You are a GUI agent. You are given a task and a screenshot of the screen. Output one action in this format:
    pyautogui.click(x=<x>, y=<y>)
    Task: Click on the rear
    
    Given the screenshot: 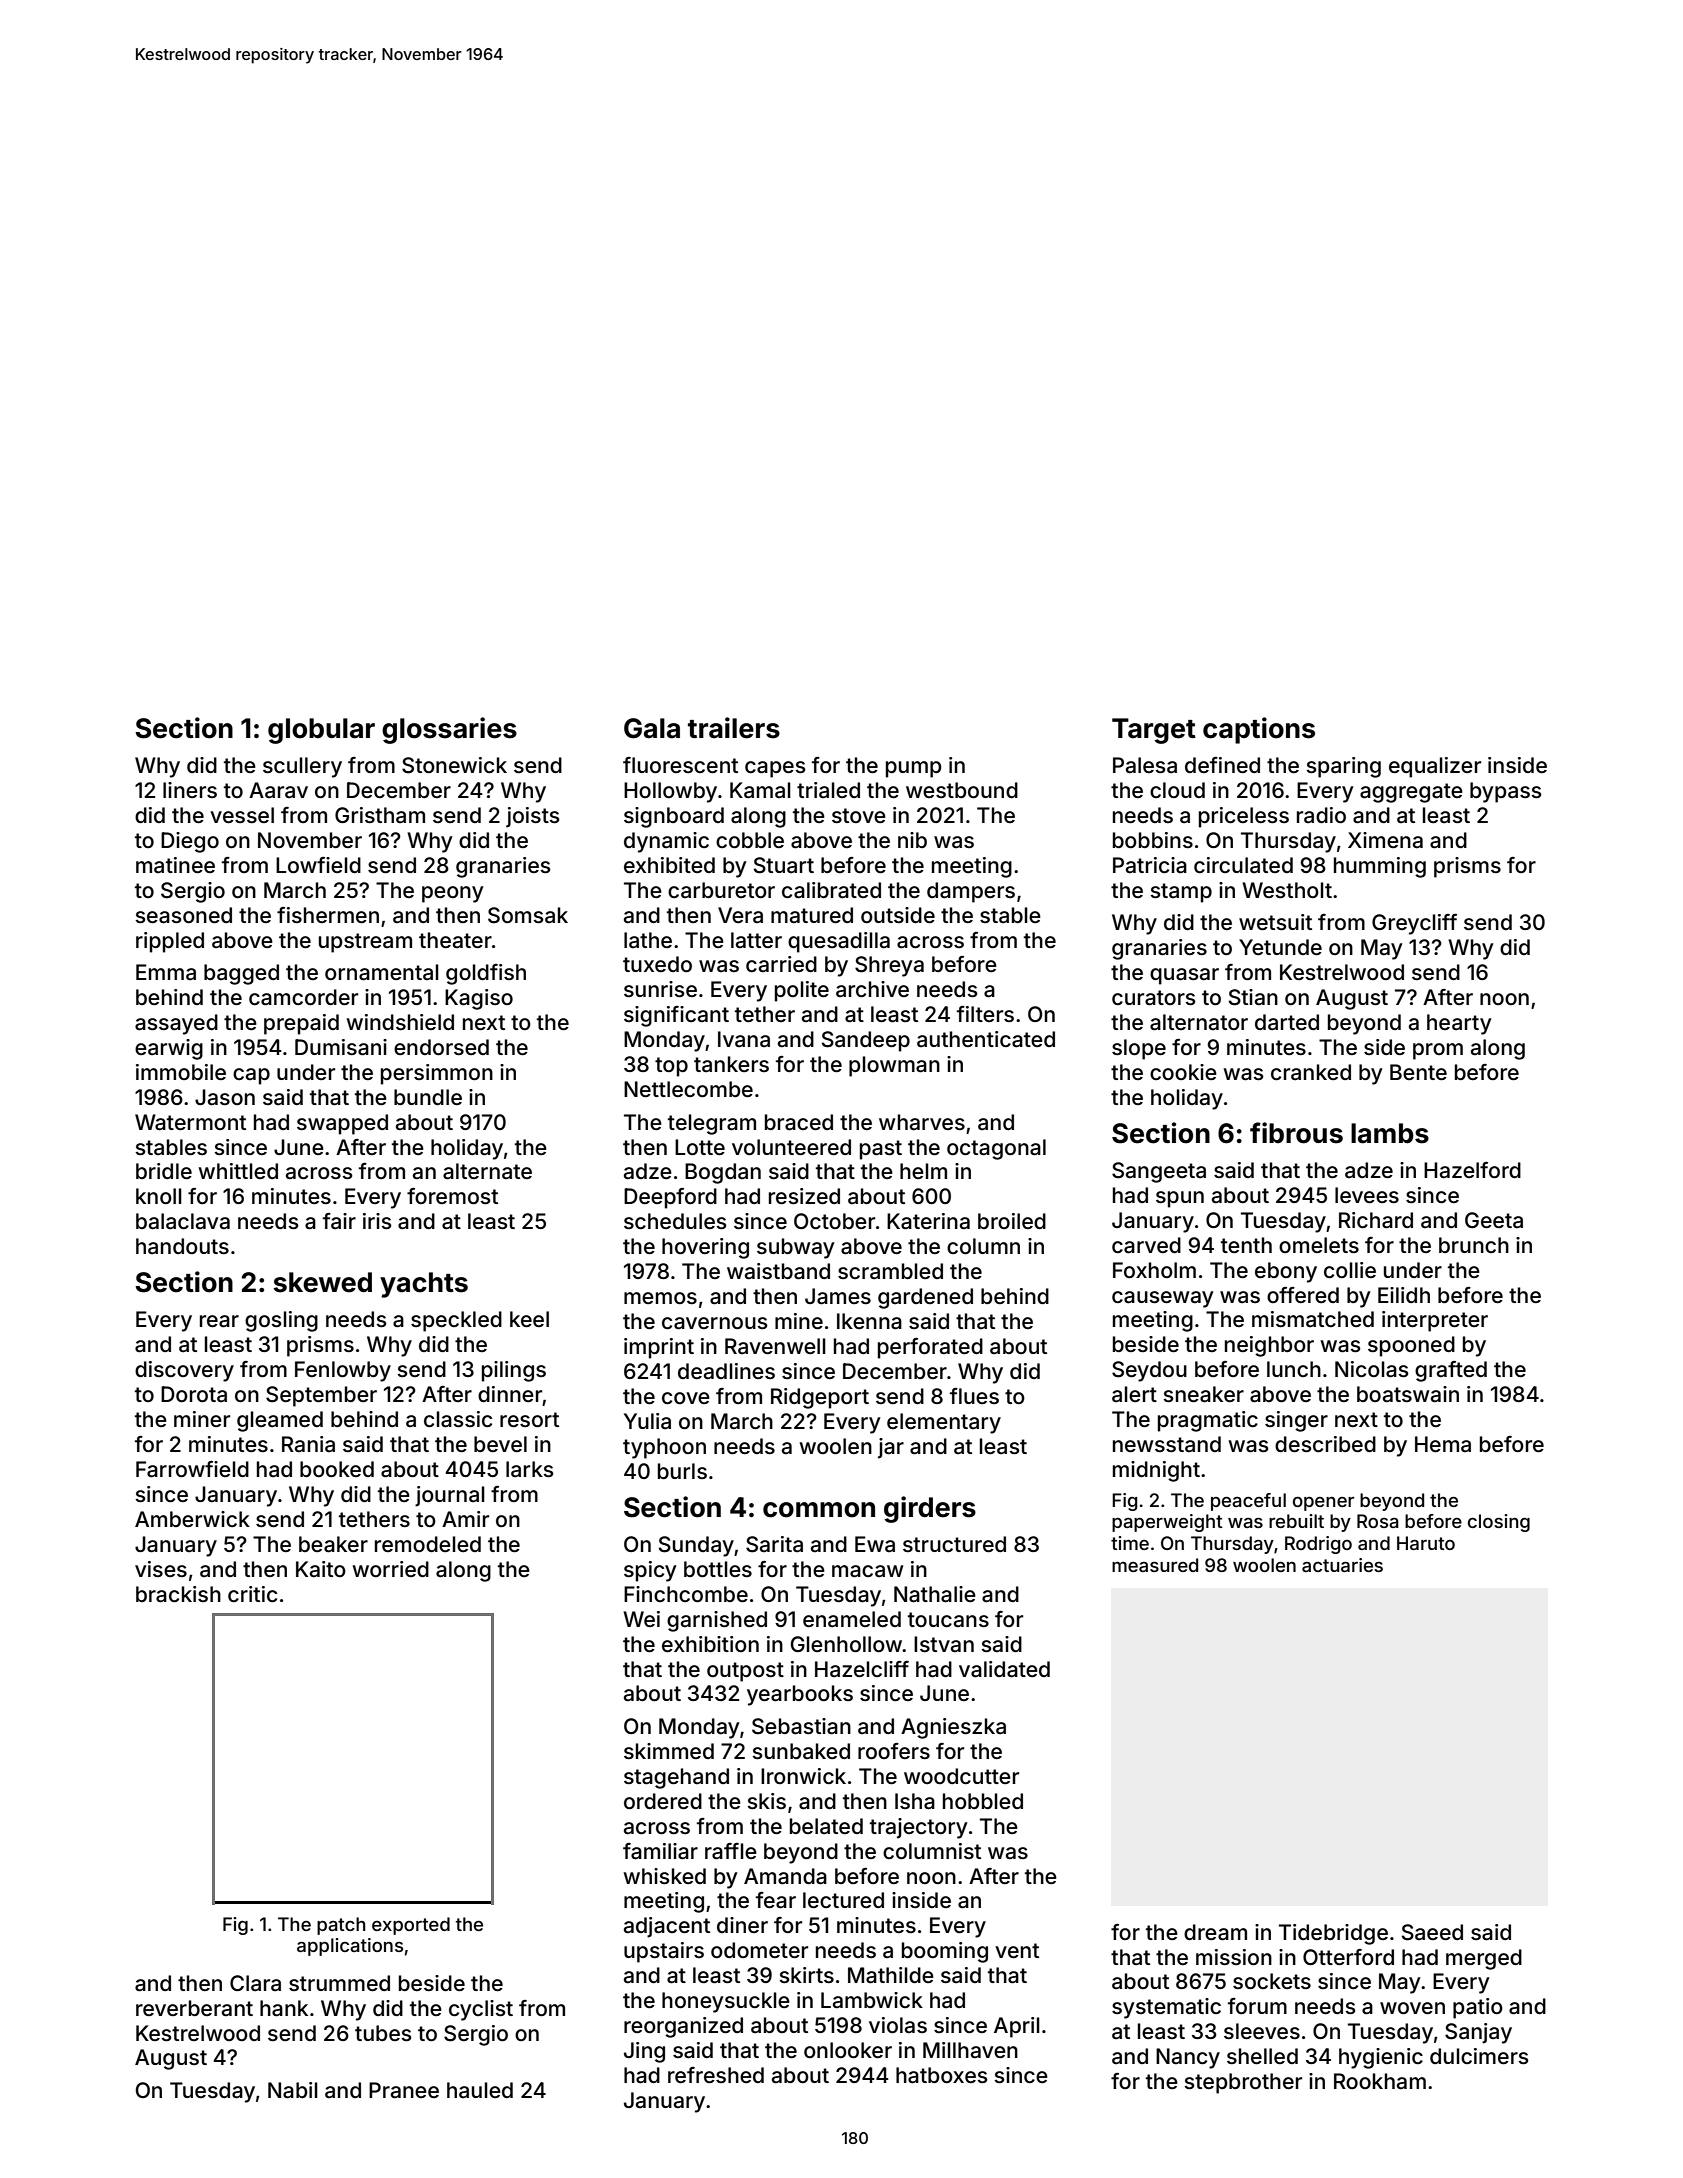 What is the action you would take?
    pyautogui.click(x=219, y=1321)
